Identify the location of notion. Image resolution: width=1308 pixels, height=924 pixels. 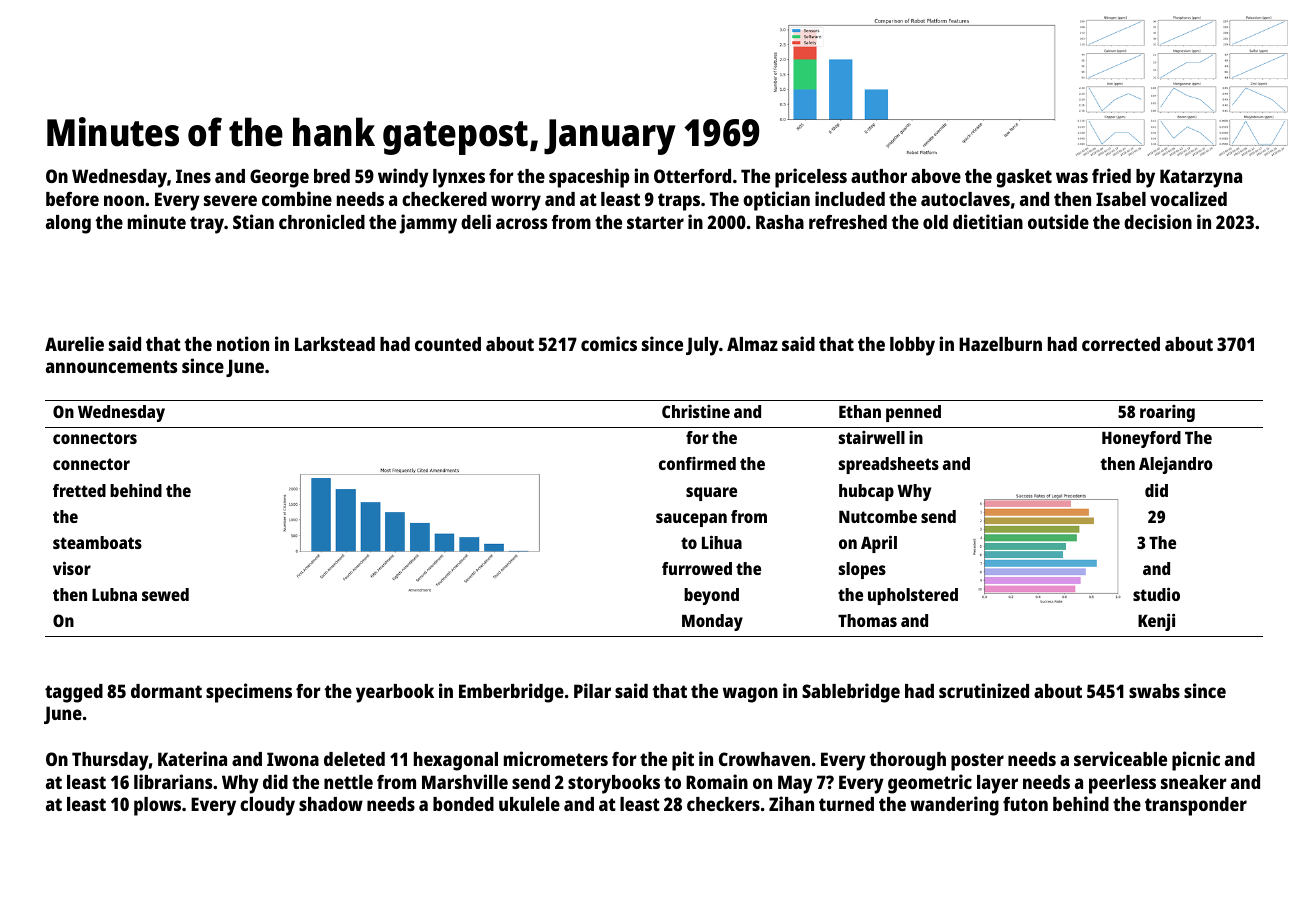
(243, 343).
